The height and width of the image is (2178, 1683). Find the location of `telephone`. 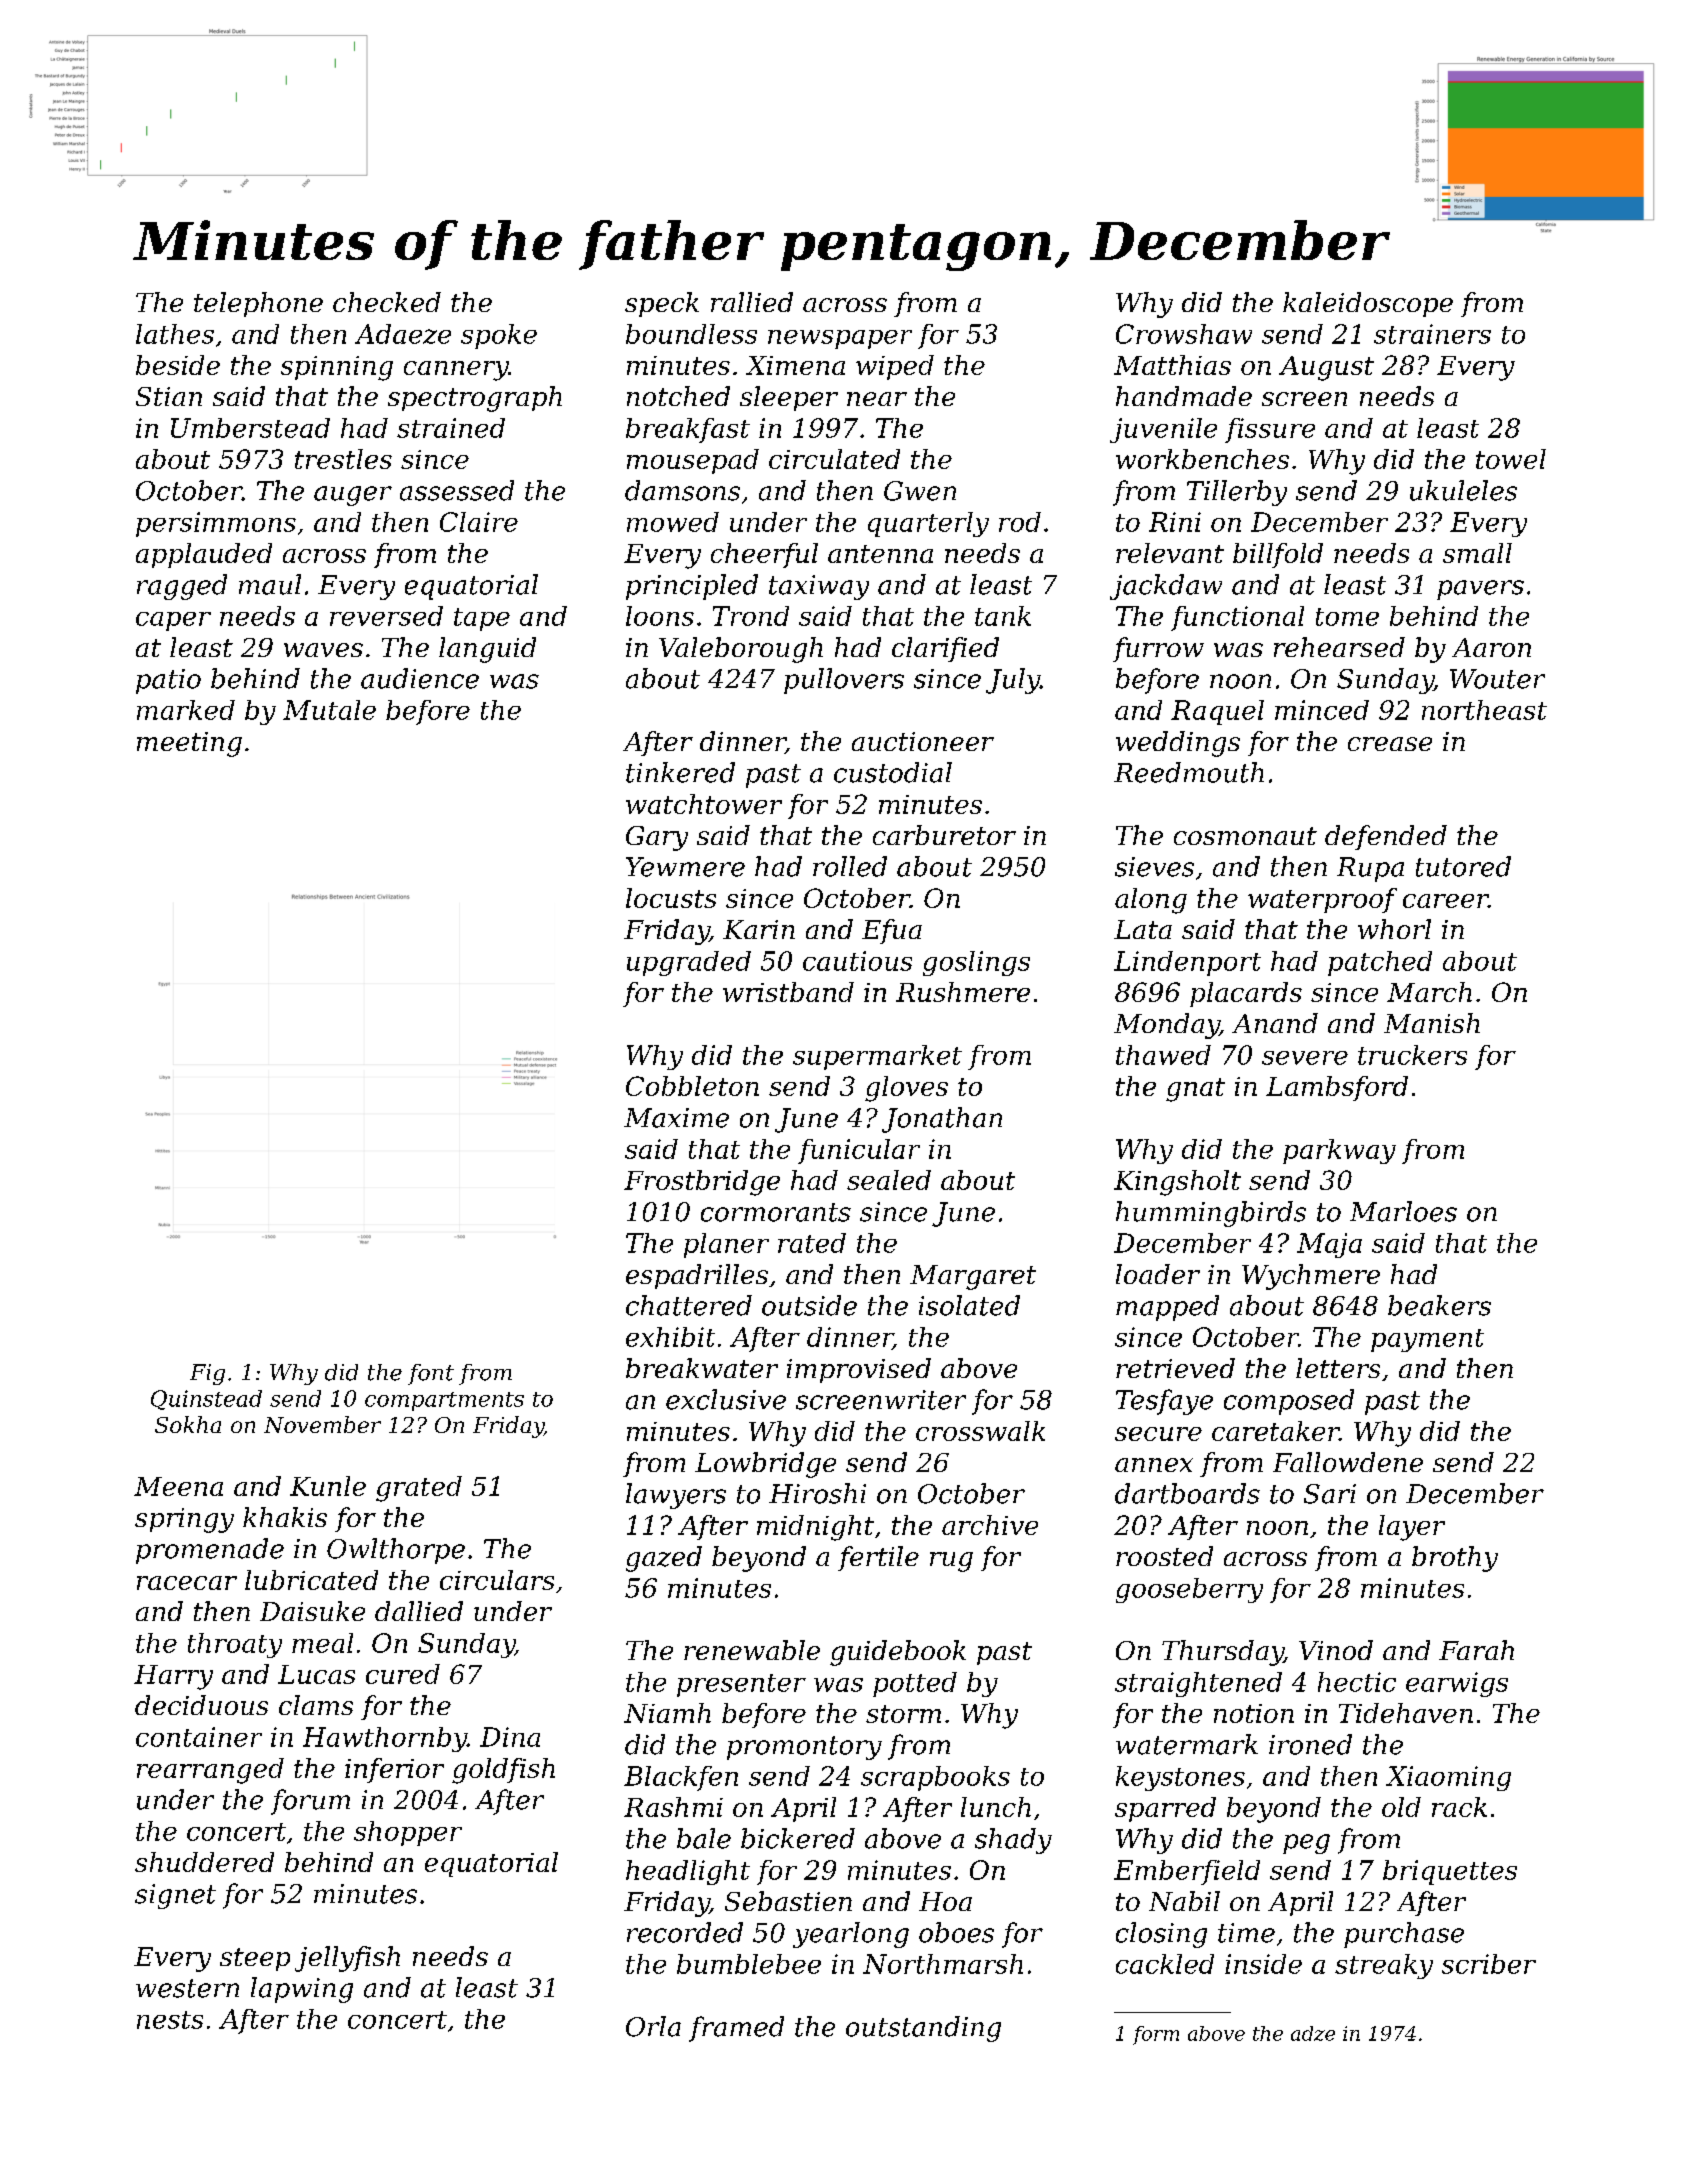

telephone is located at coordinates (258, 304).
